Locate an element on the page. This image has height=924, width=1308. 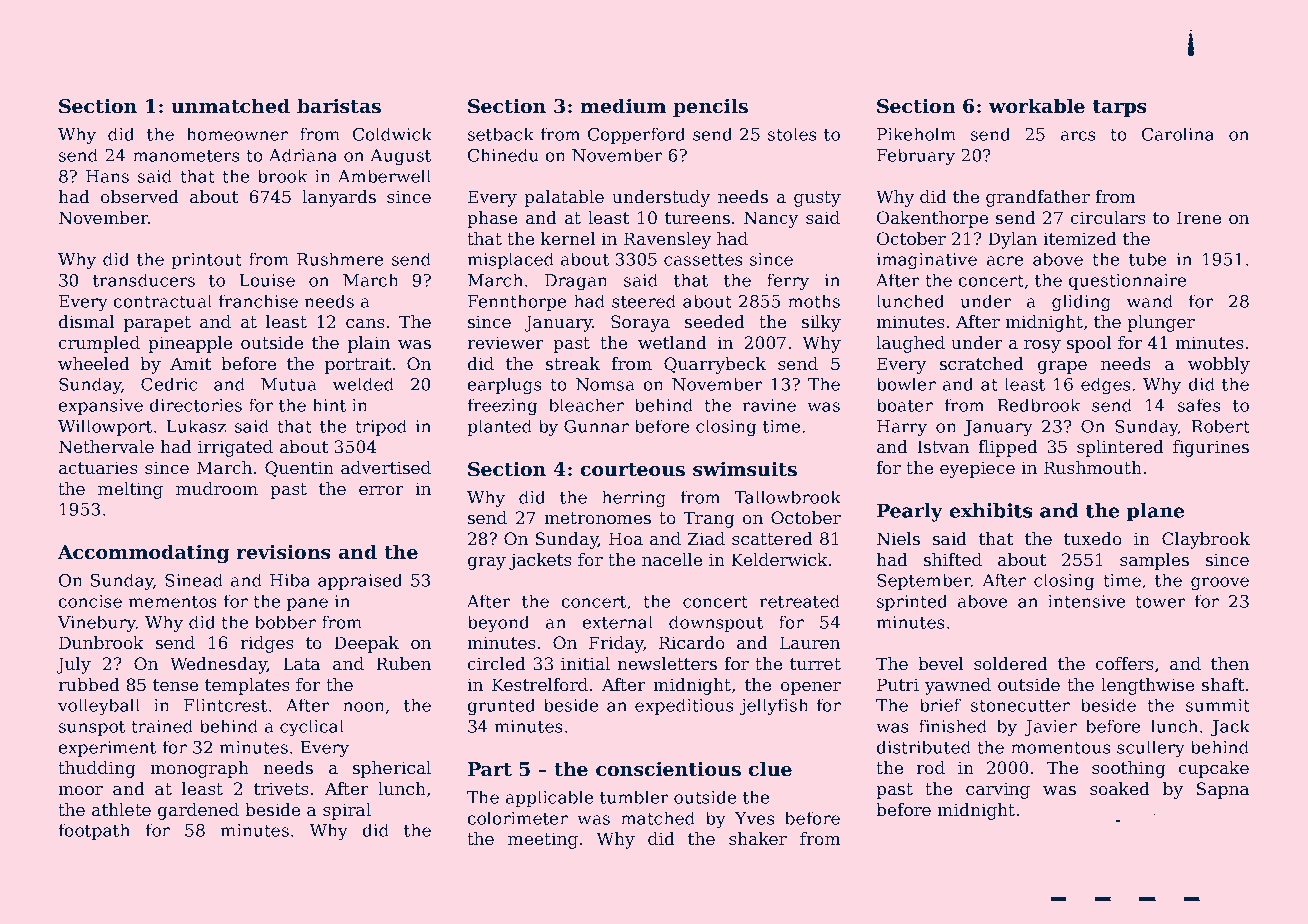
baristas is located at coordinates (339, 106).
